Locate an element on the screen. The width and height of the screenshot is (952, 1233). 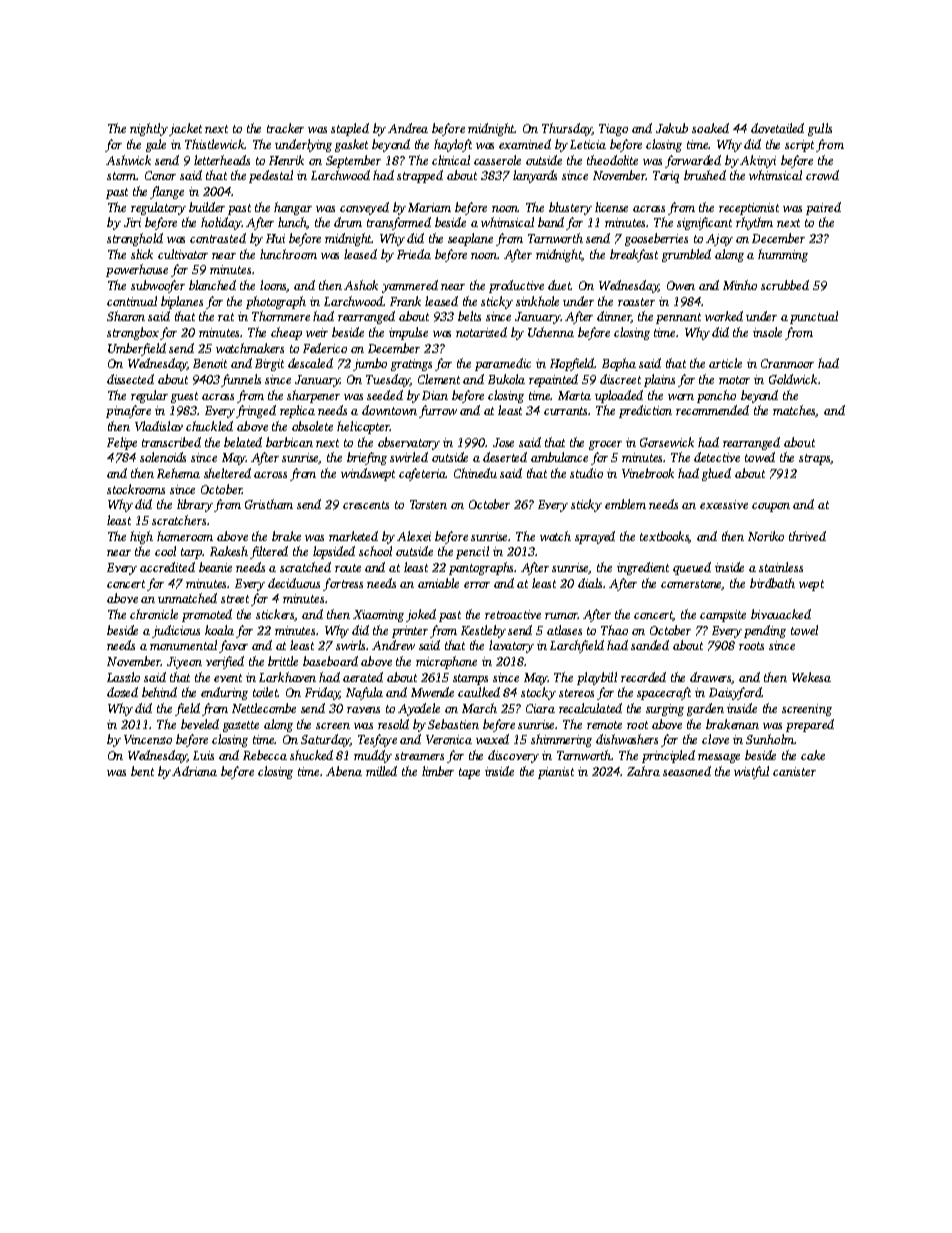
towel is located at coordinates (804, 630).
